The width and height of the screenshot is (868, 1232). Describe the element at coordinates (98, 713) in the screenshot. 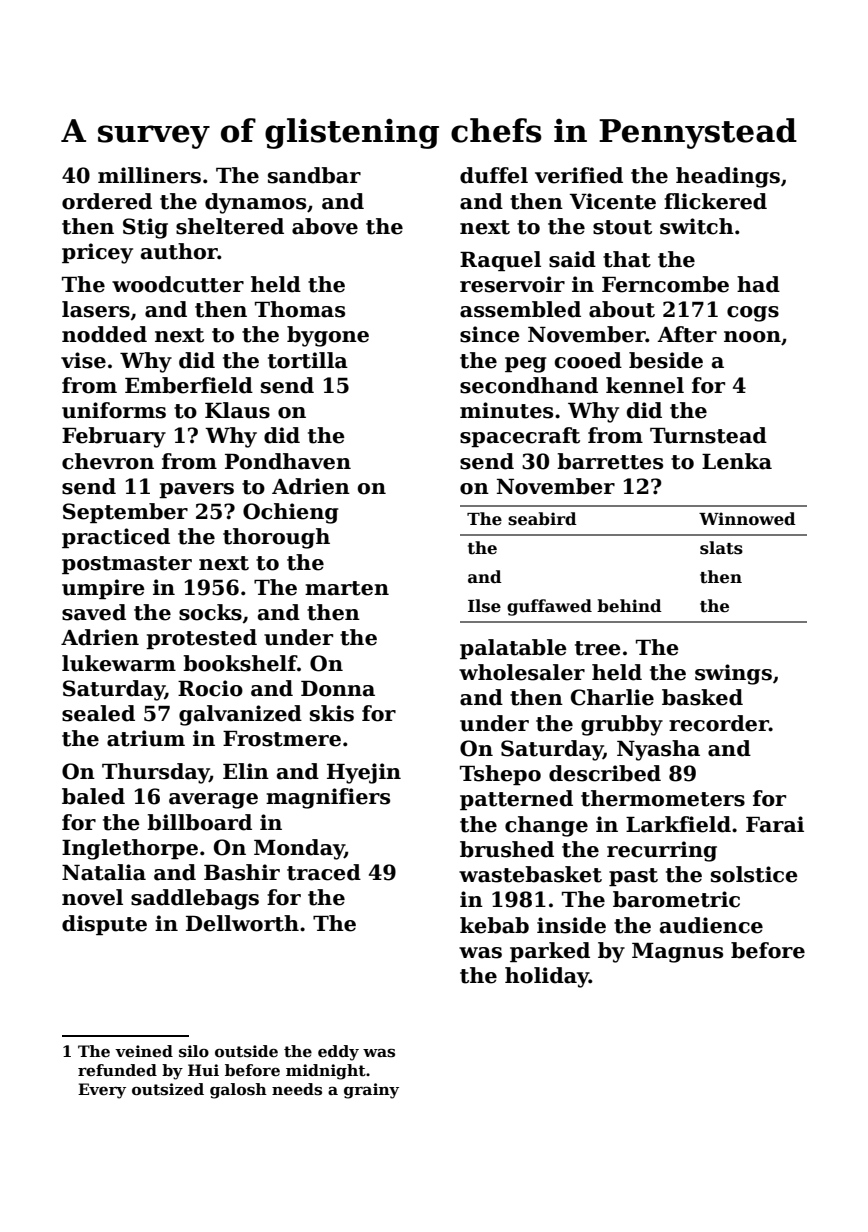

I see `sealed` at that location.
